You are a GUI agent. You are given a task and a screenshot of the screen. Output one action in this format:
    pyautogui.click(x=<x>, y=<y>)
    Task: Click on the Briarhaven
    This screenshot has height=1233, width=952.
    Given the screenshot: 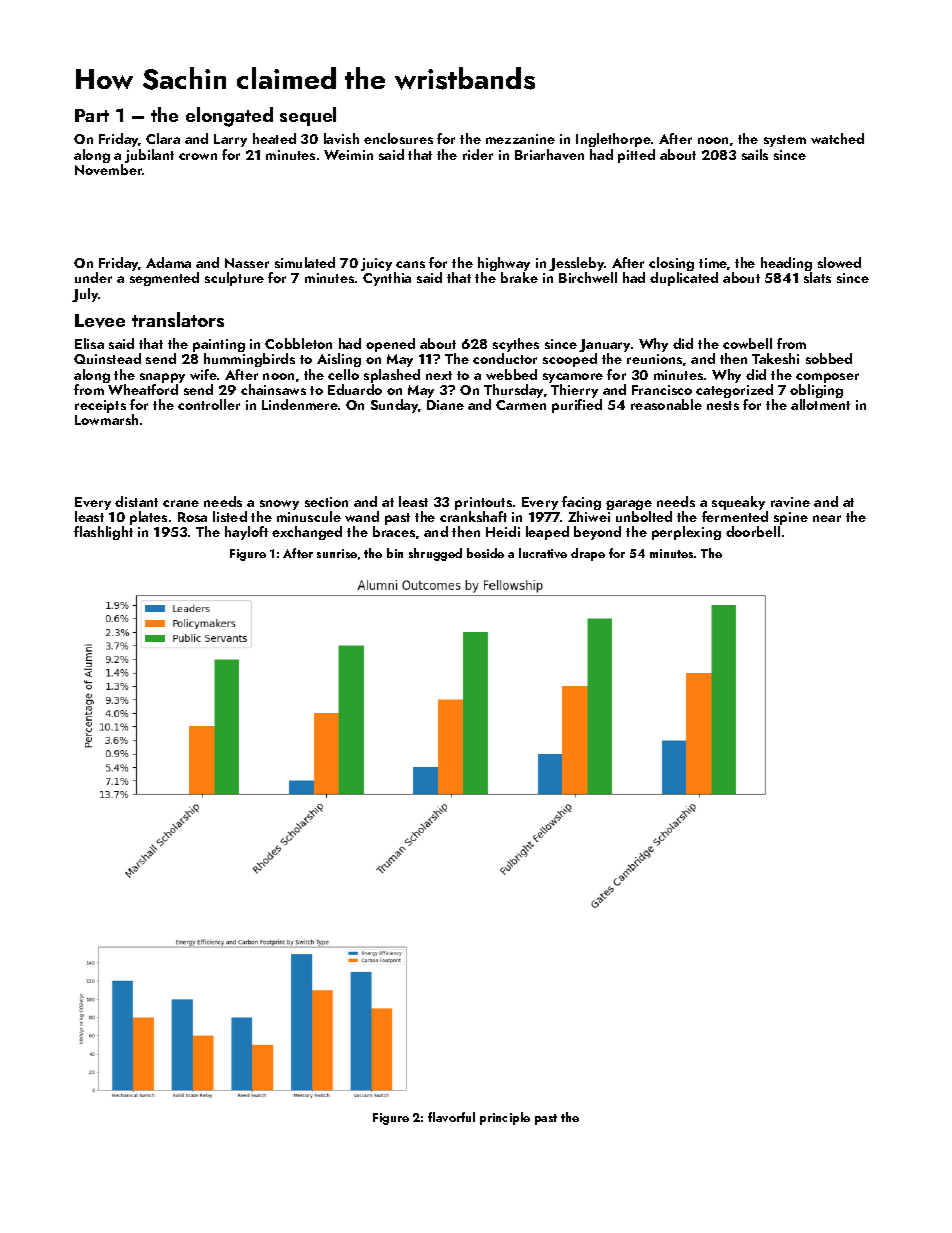 What is the action you would take?
    pyautogui.click(x=549, y=154)
